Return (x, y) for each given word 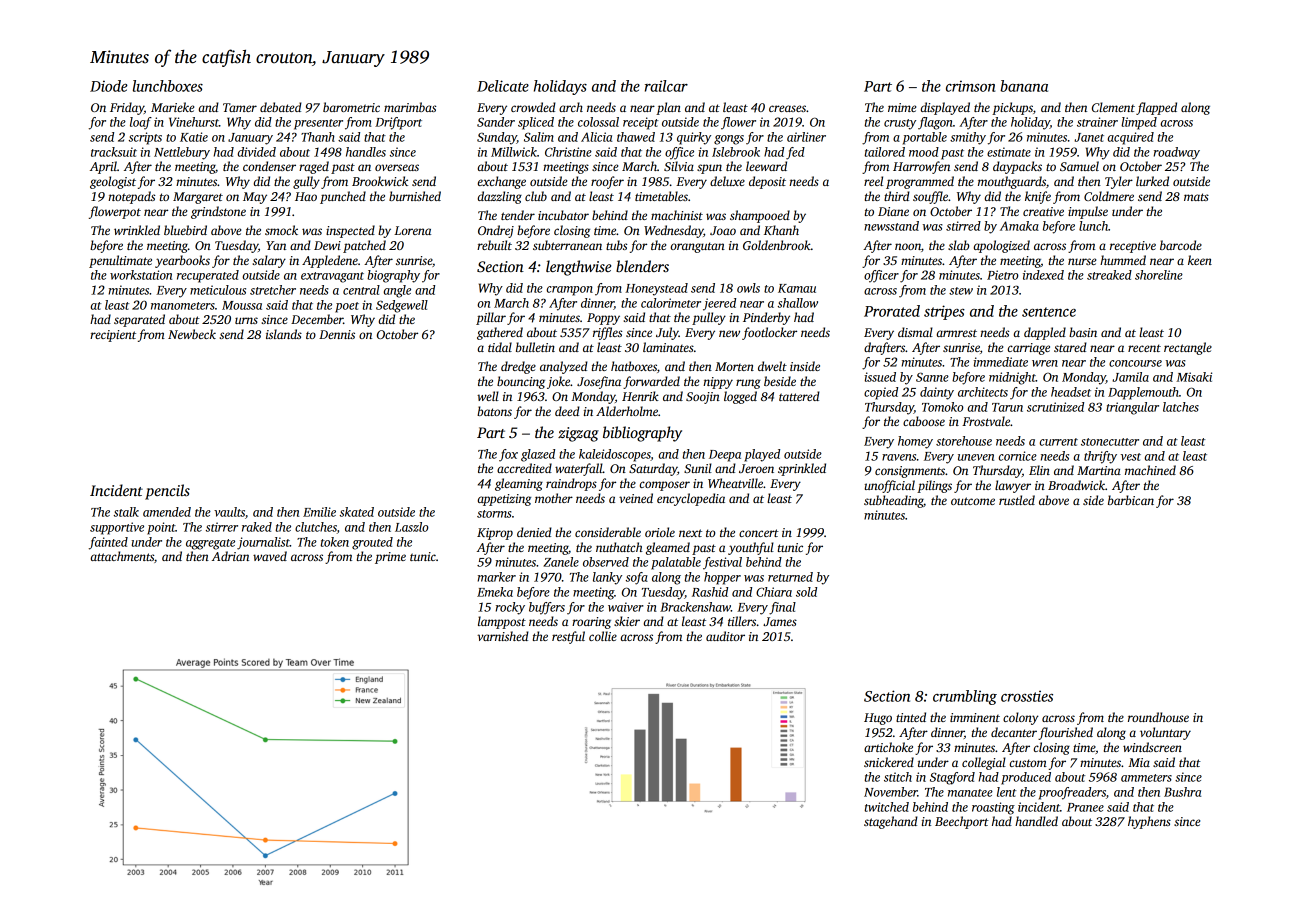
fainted (108, 543)
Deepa (725, 456)
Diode (109, 86)
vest (1131, 457)
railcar (666, 86)
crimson (970, 86)
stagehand (891, 822)
